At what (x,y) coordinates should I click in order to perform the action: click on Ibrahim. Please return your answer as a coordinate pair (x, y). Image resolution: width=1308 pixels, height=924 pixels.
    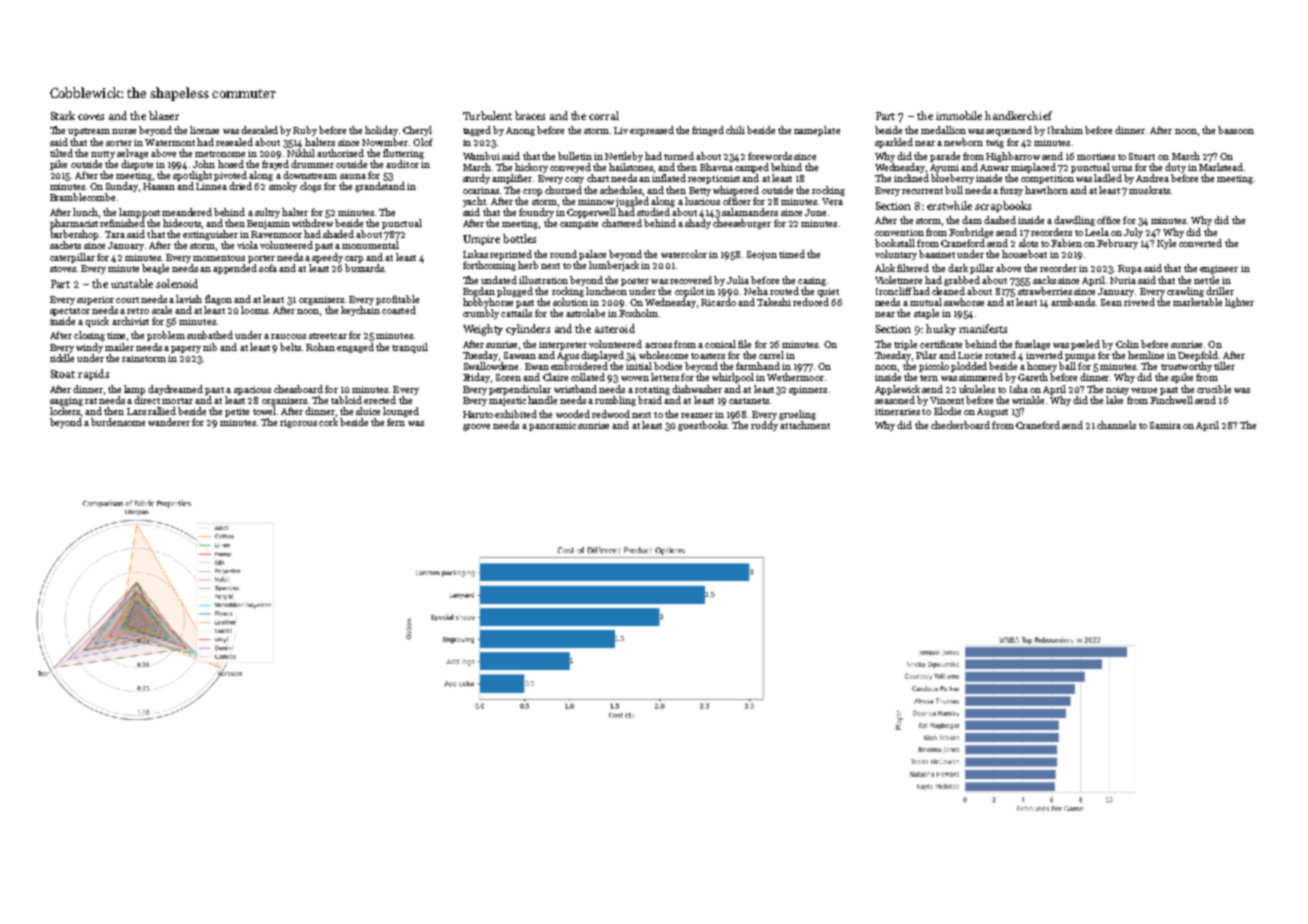
    Looking at the image, I should click on (1065, 130).
